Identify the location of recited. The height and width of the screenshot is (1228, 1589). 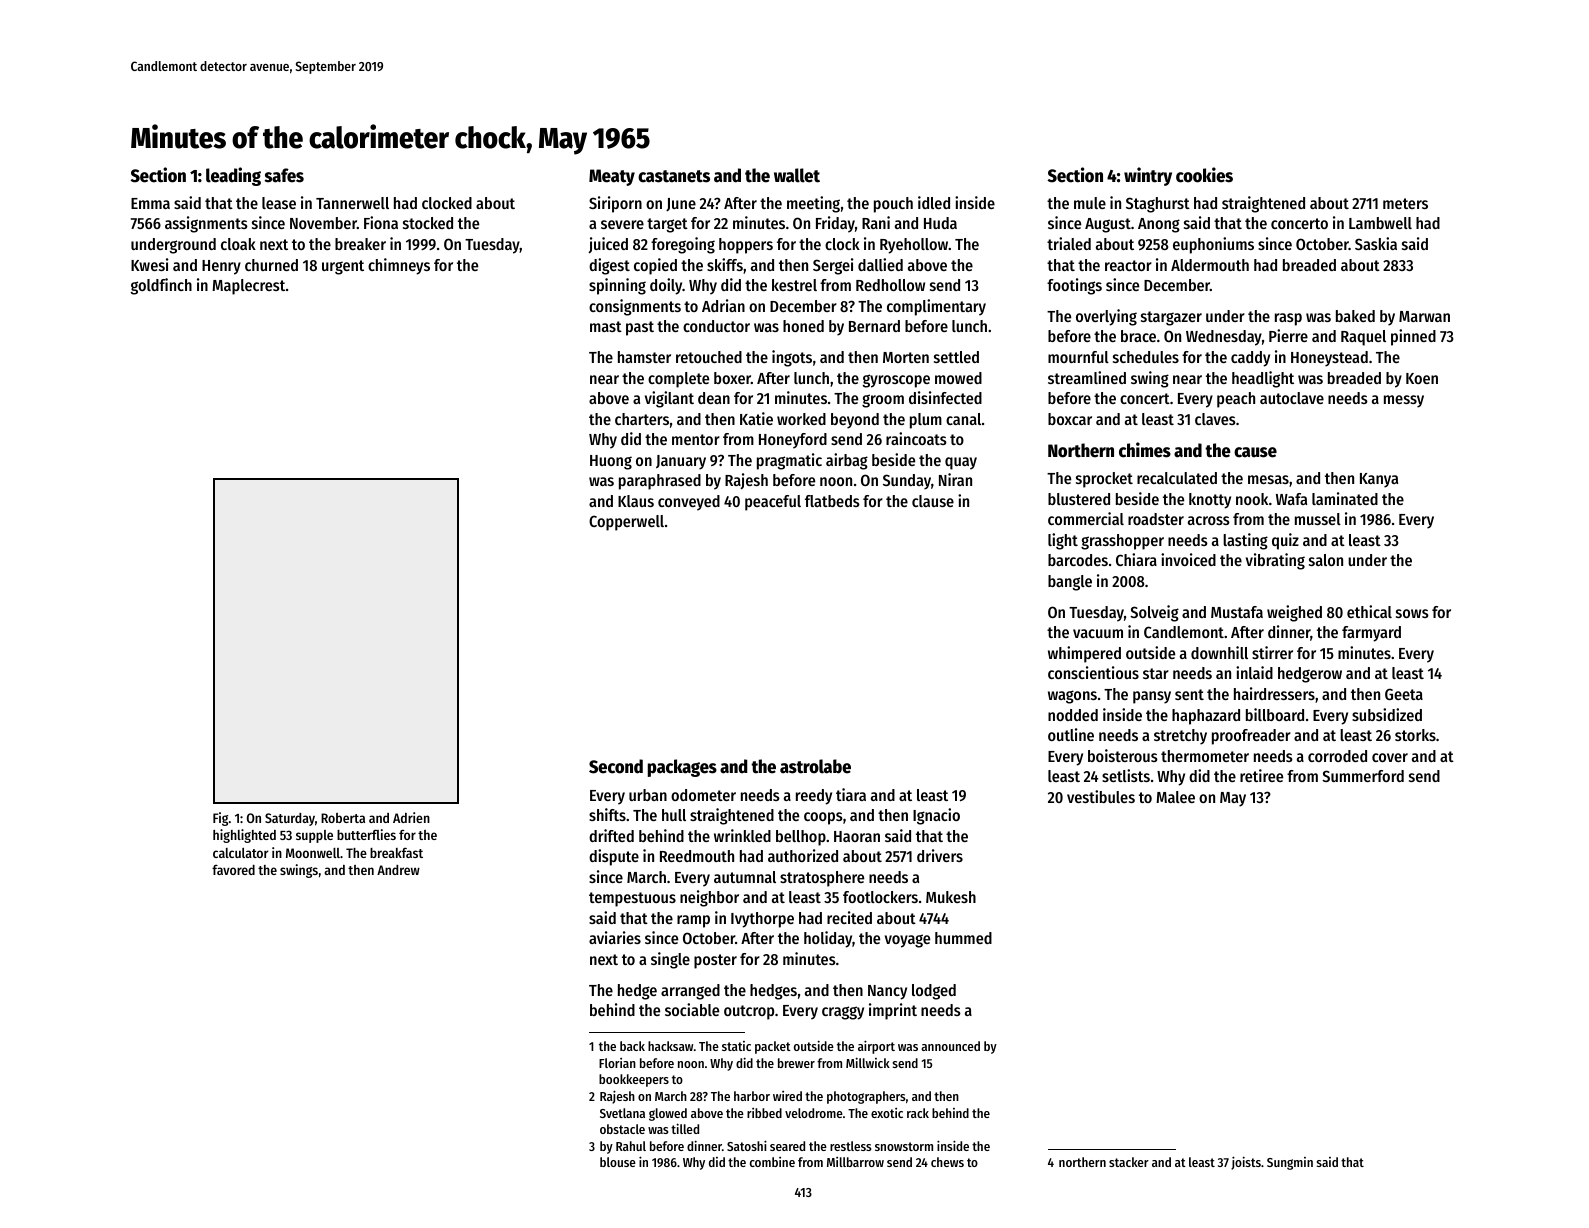
(849, 917).
